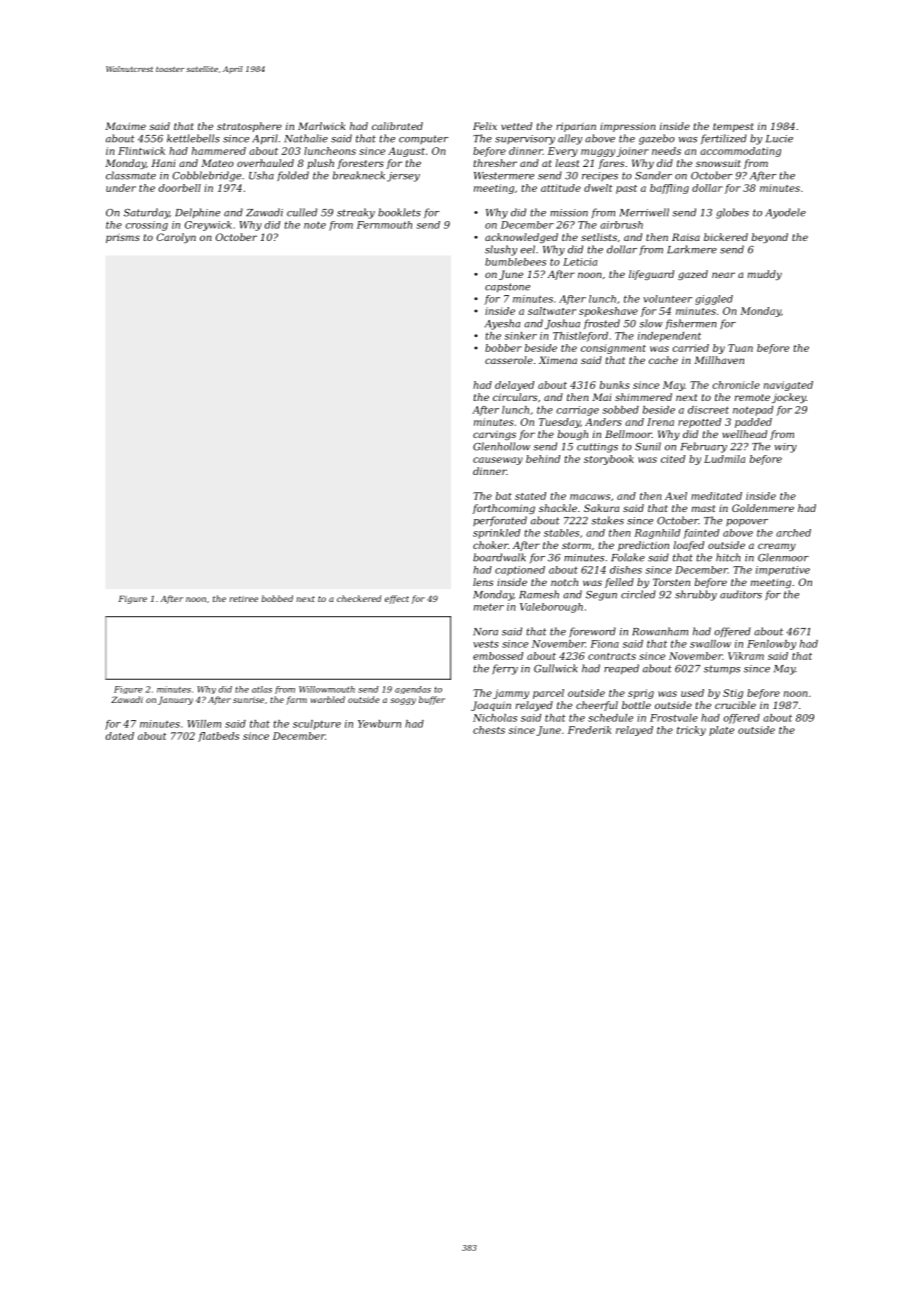 This screenshot has width=924, height=1308. Describe the element at coordinates (648, 446) in the screenshot. I see `Sunil` at that location.
